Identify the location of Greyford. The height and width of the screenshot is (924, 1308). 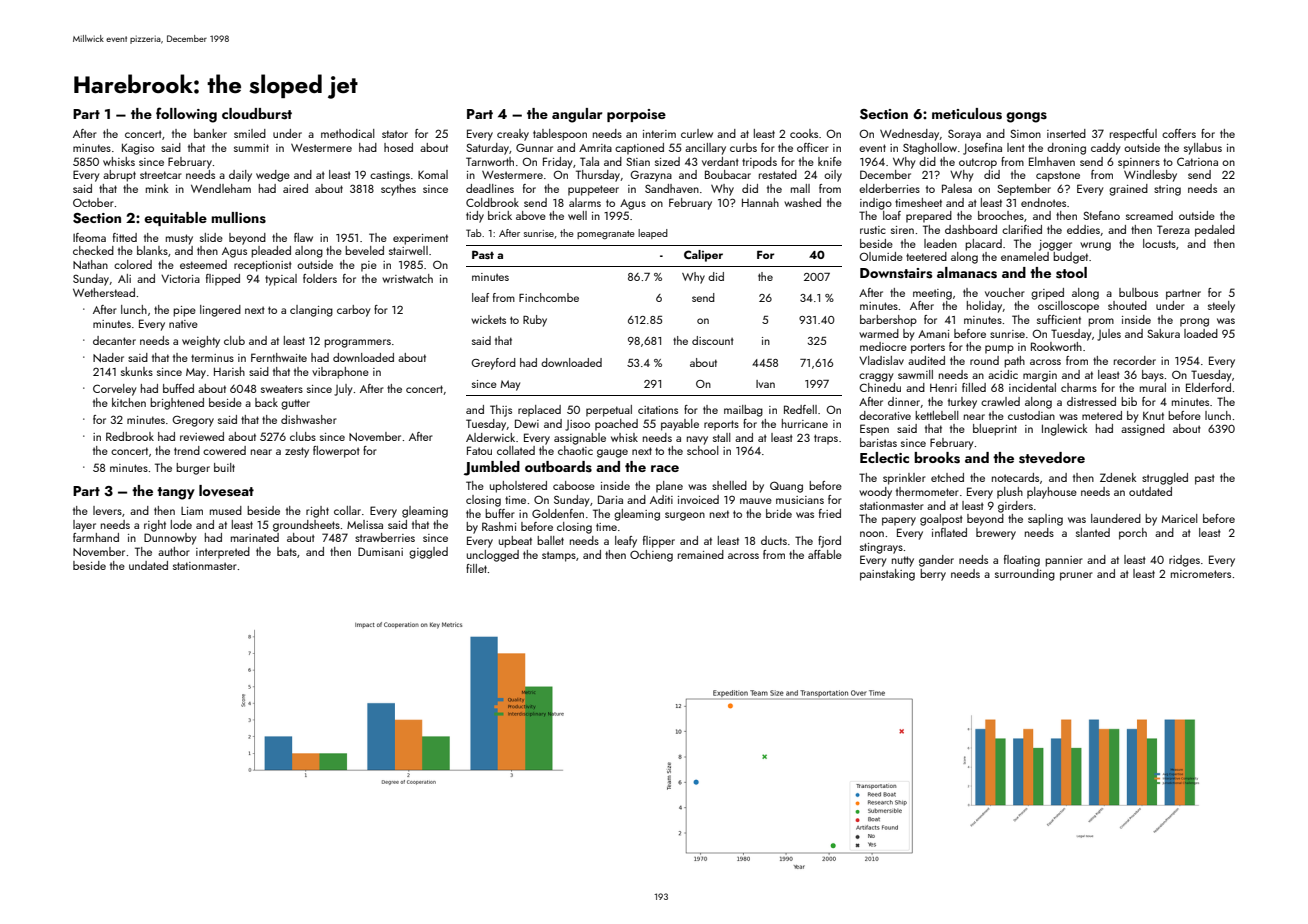
(493, 364).
